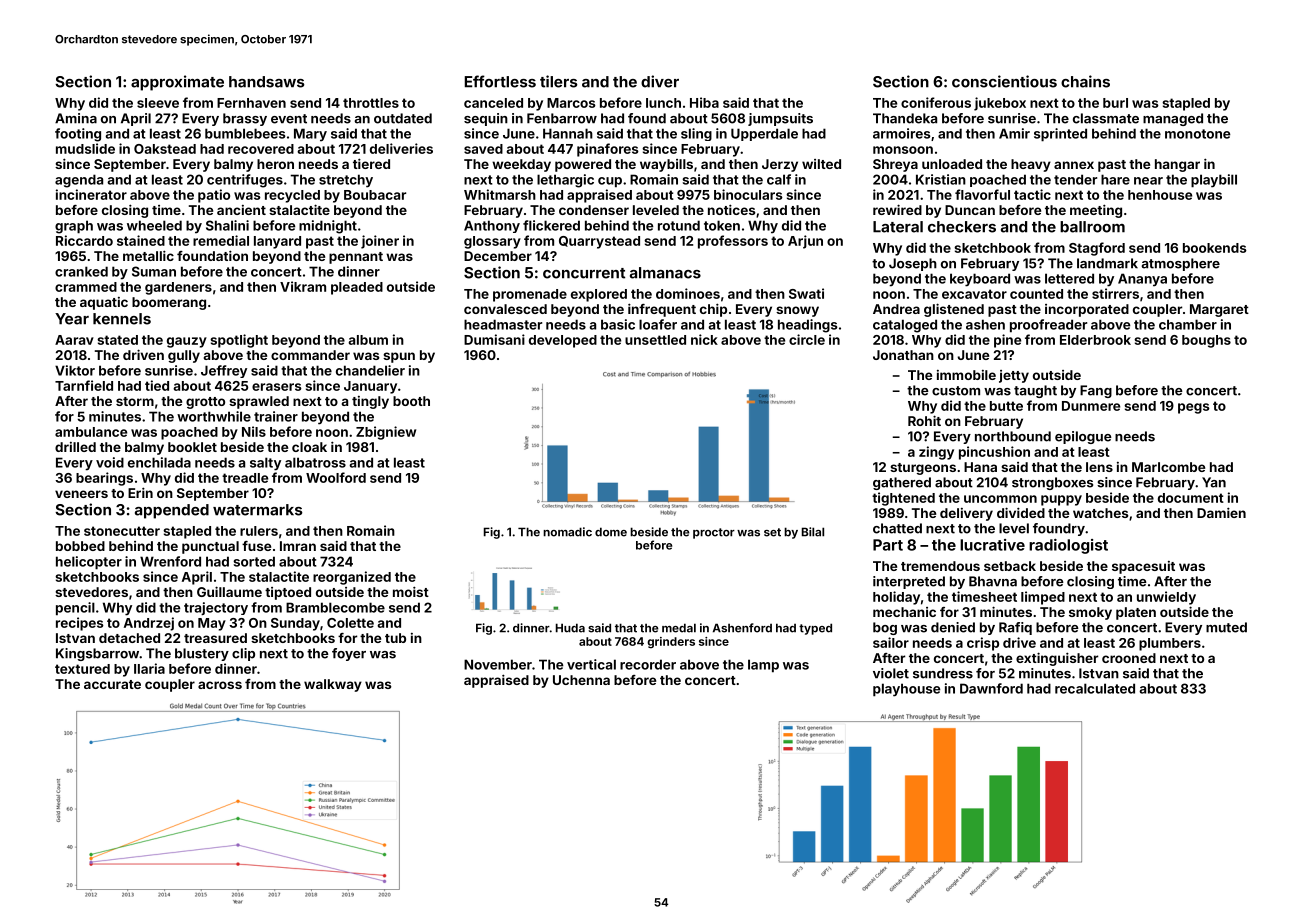 This screenshot has width=1308, height=924. What do you see at coordinates (924, 420) in the screenshot?
I see `Rohit` at bounding box center [924, 420].
